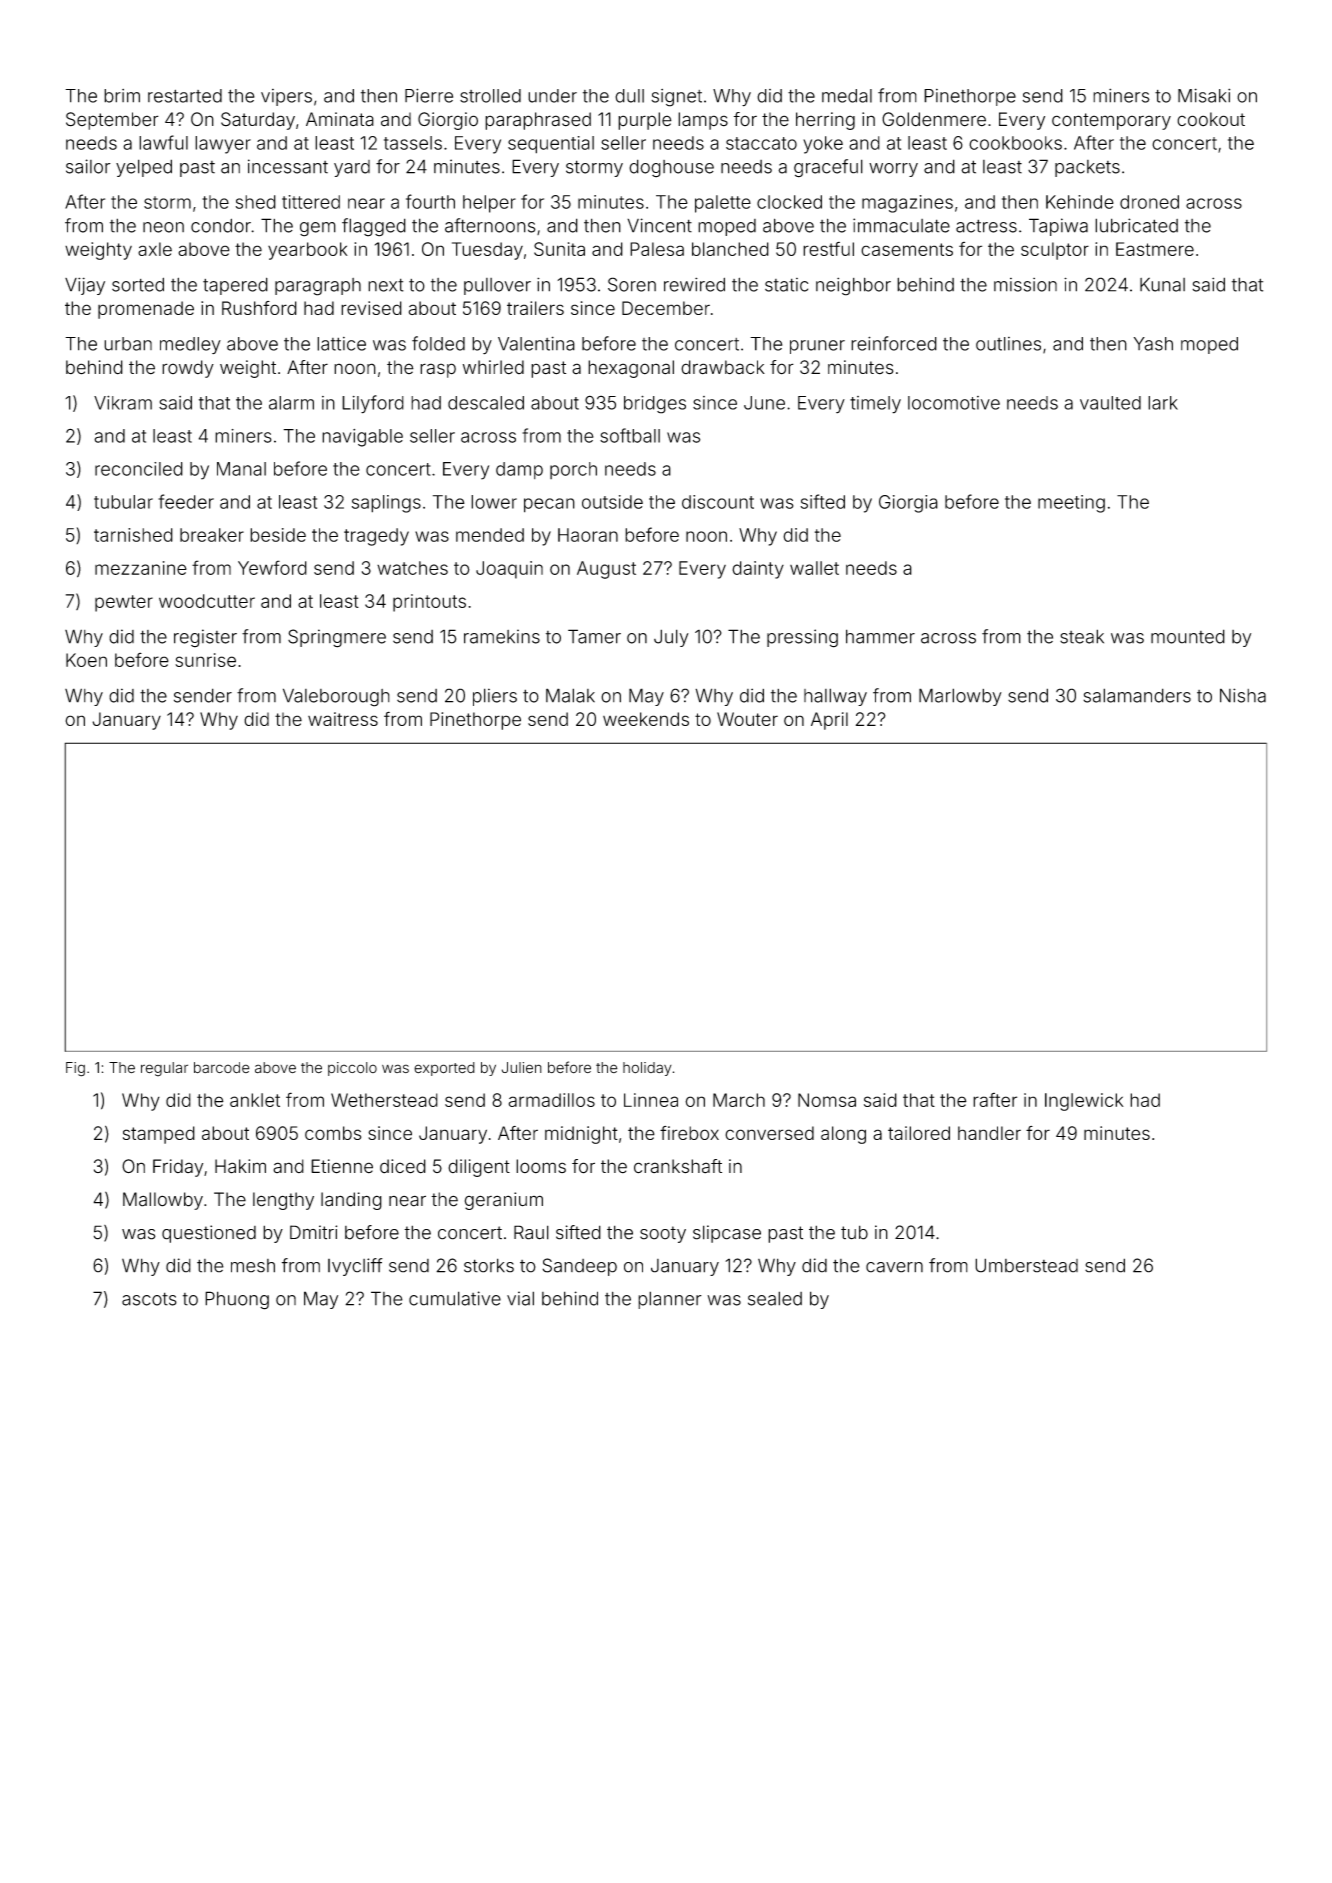  What do you see at coordinates (1149, 202) in the image?
I see `droned` at bounding box center [1149, 202].
